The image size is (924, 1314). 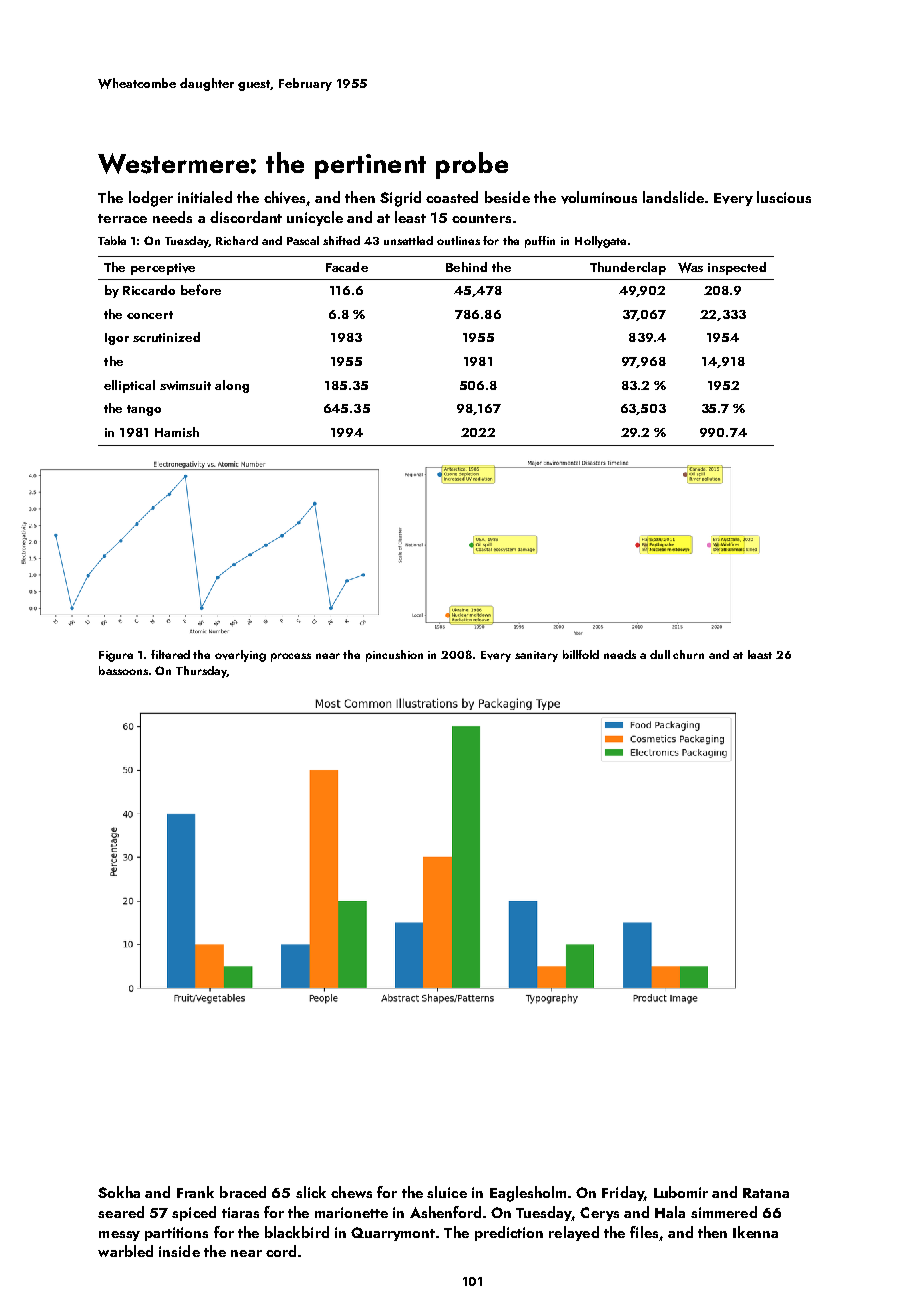 I want to click on billfold, so click(x=581, y=654).
